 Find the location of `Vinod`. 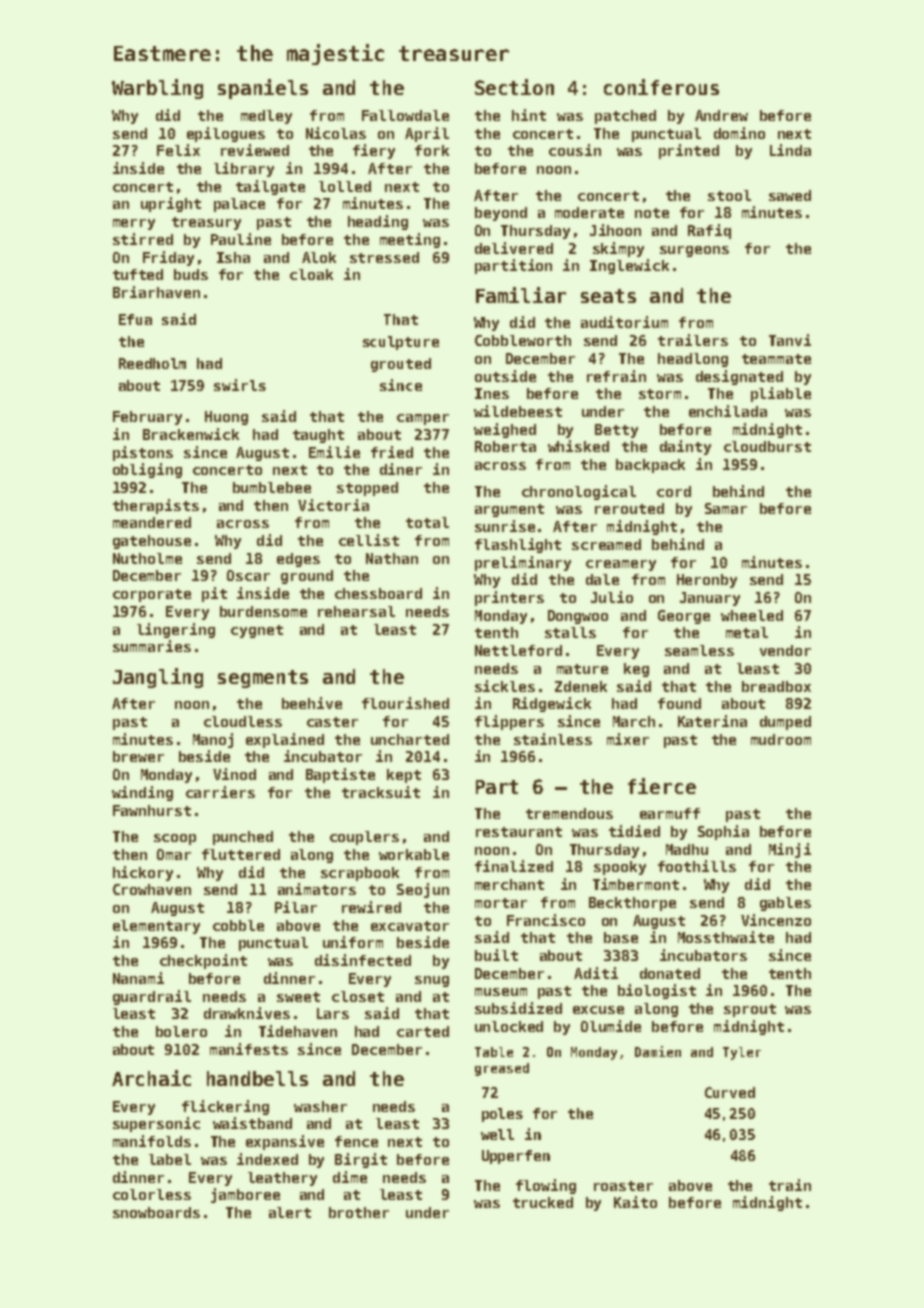

Vinod is located at coordinates (234, 774).
